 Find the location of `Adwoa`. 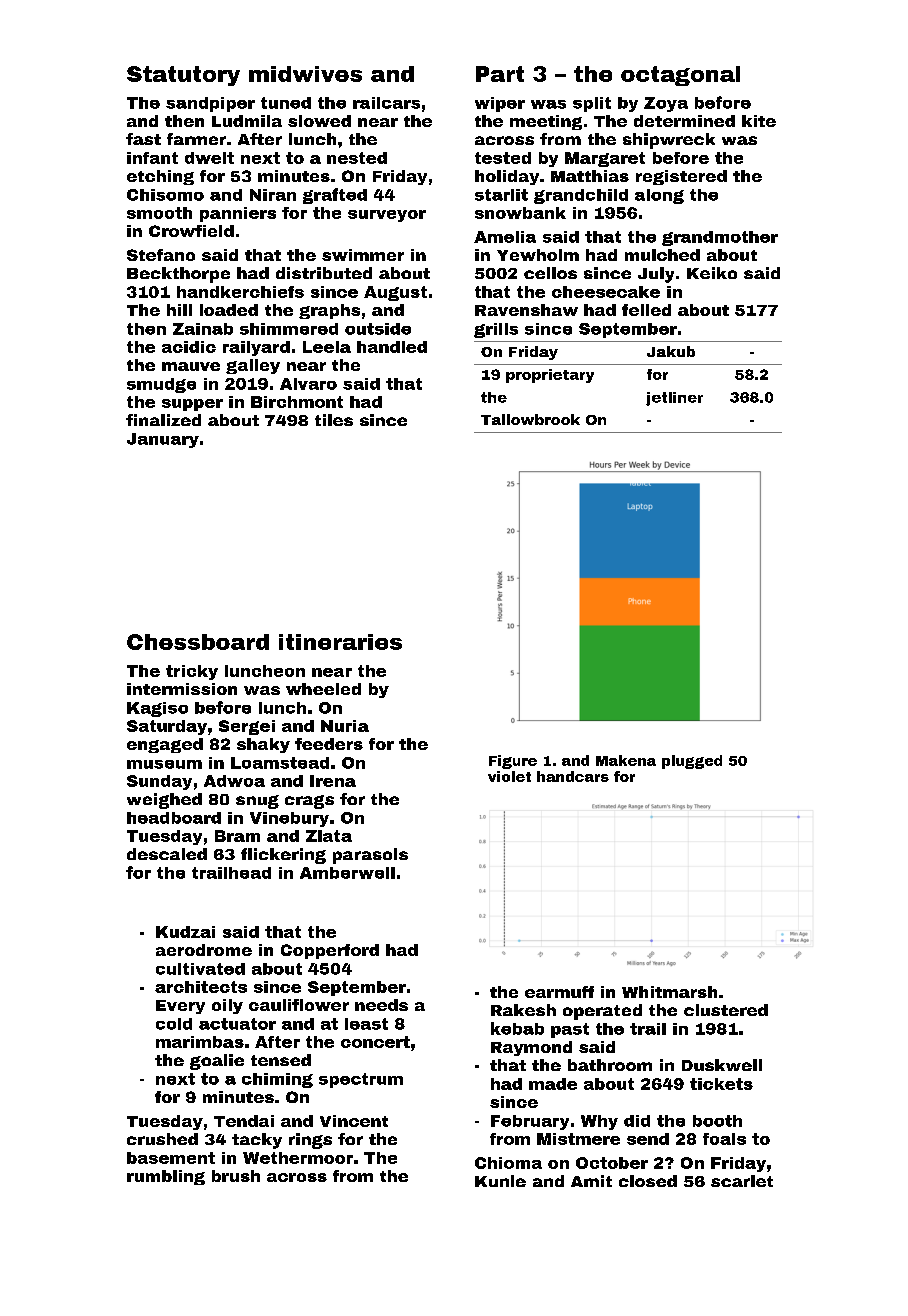

Adwoa is located at coordinates (234, 781).
